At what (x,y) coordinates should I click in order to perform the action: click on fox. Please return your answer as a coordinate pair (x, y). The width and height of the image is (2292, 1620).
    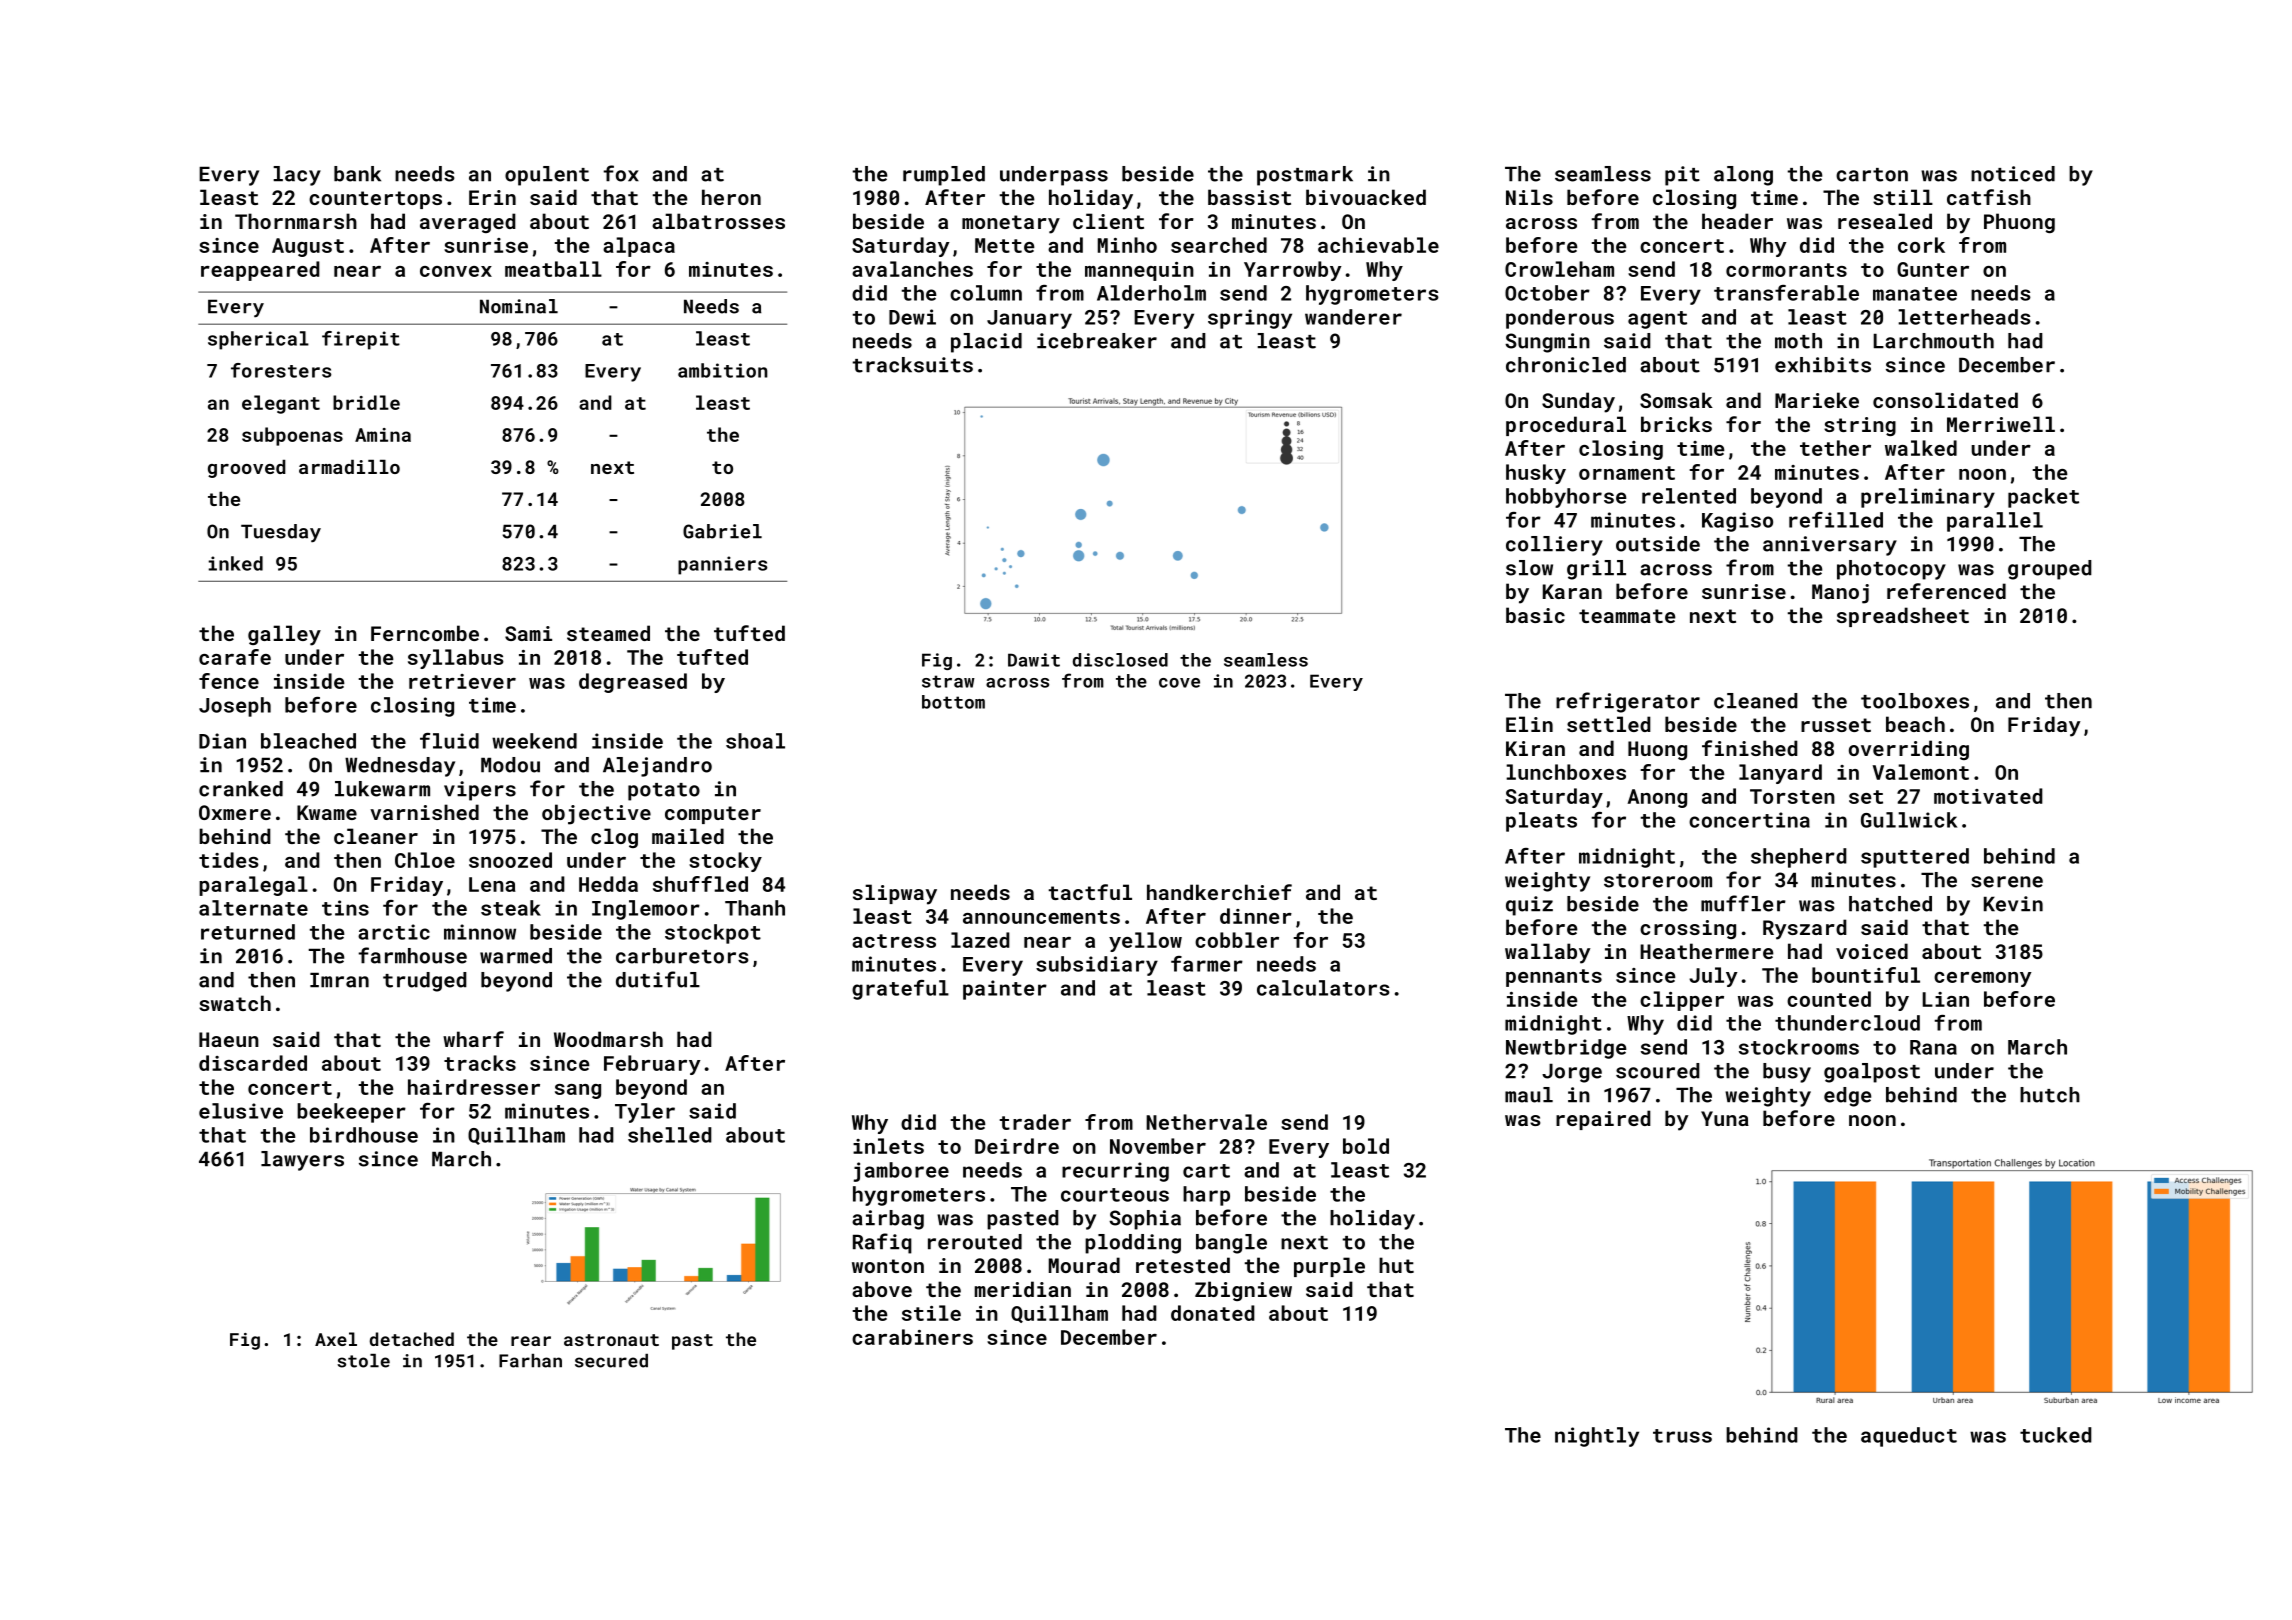
    Looking at the image, I should click on (621, 173).
